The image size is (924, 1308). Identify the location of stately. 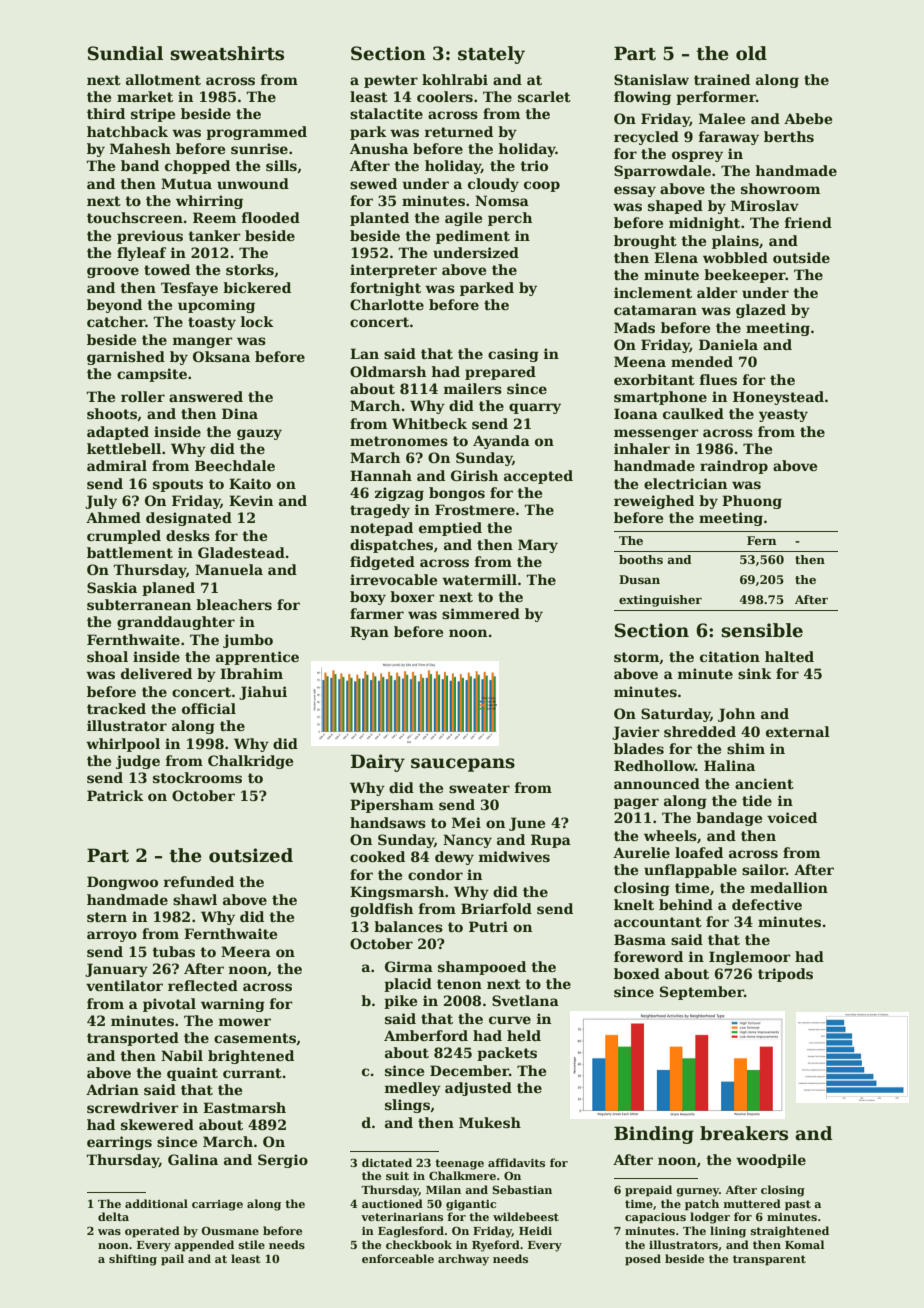
(491, 55).
